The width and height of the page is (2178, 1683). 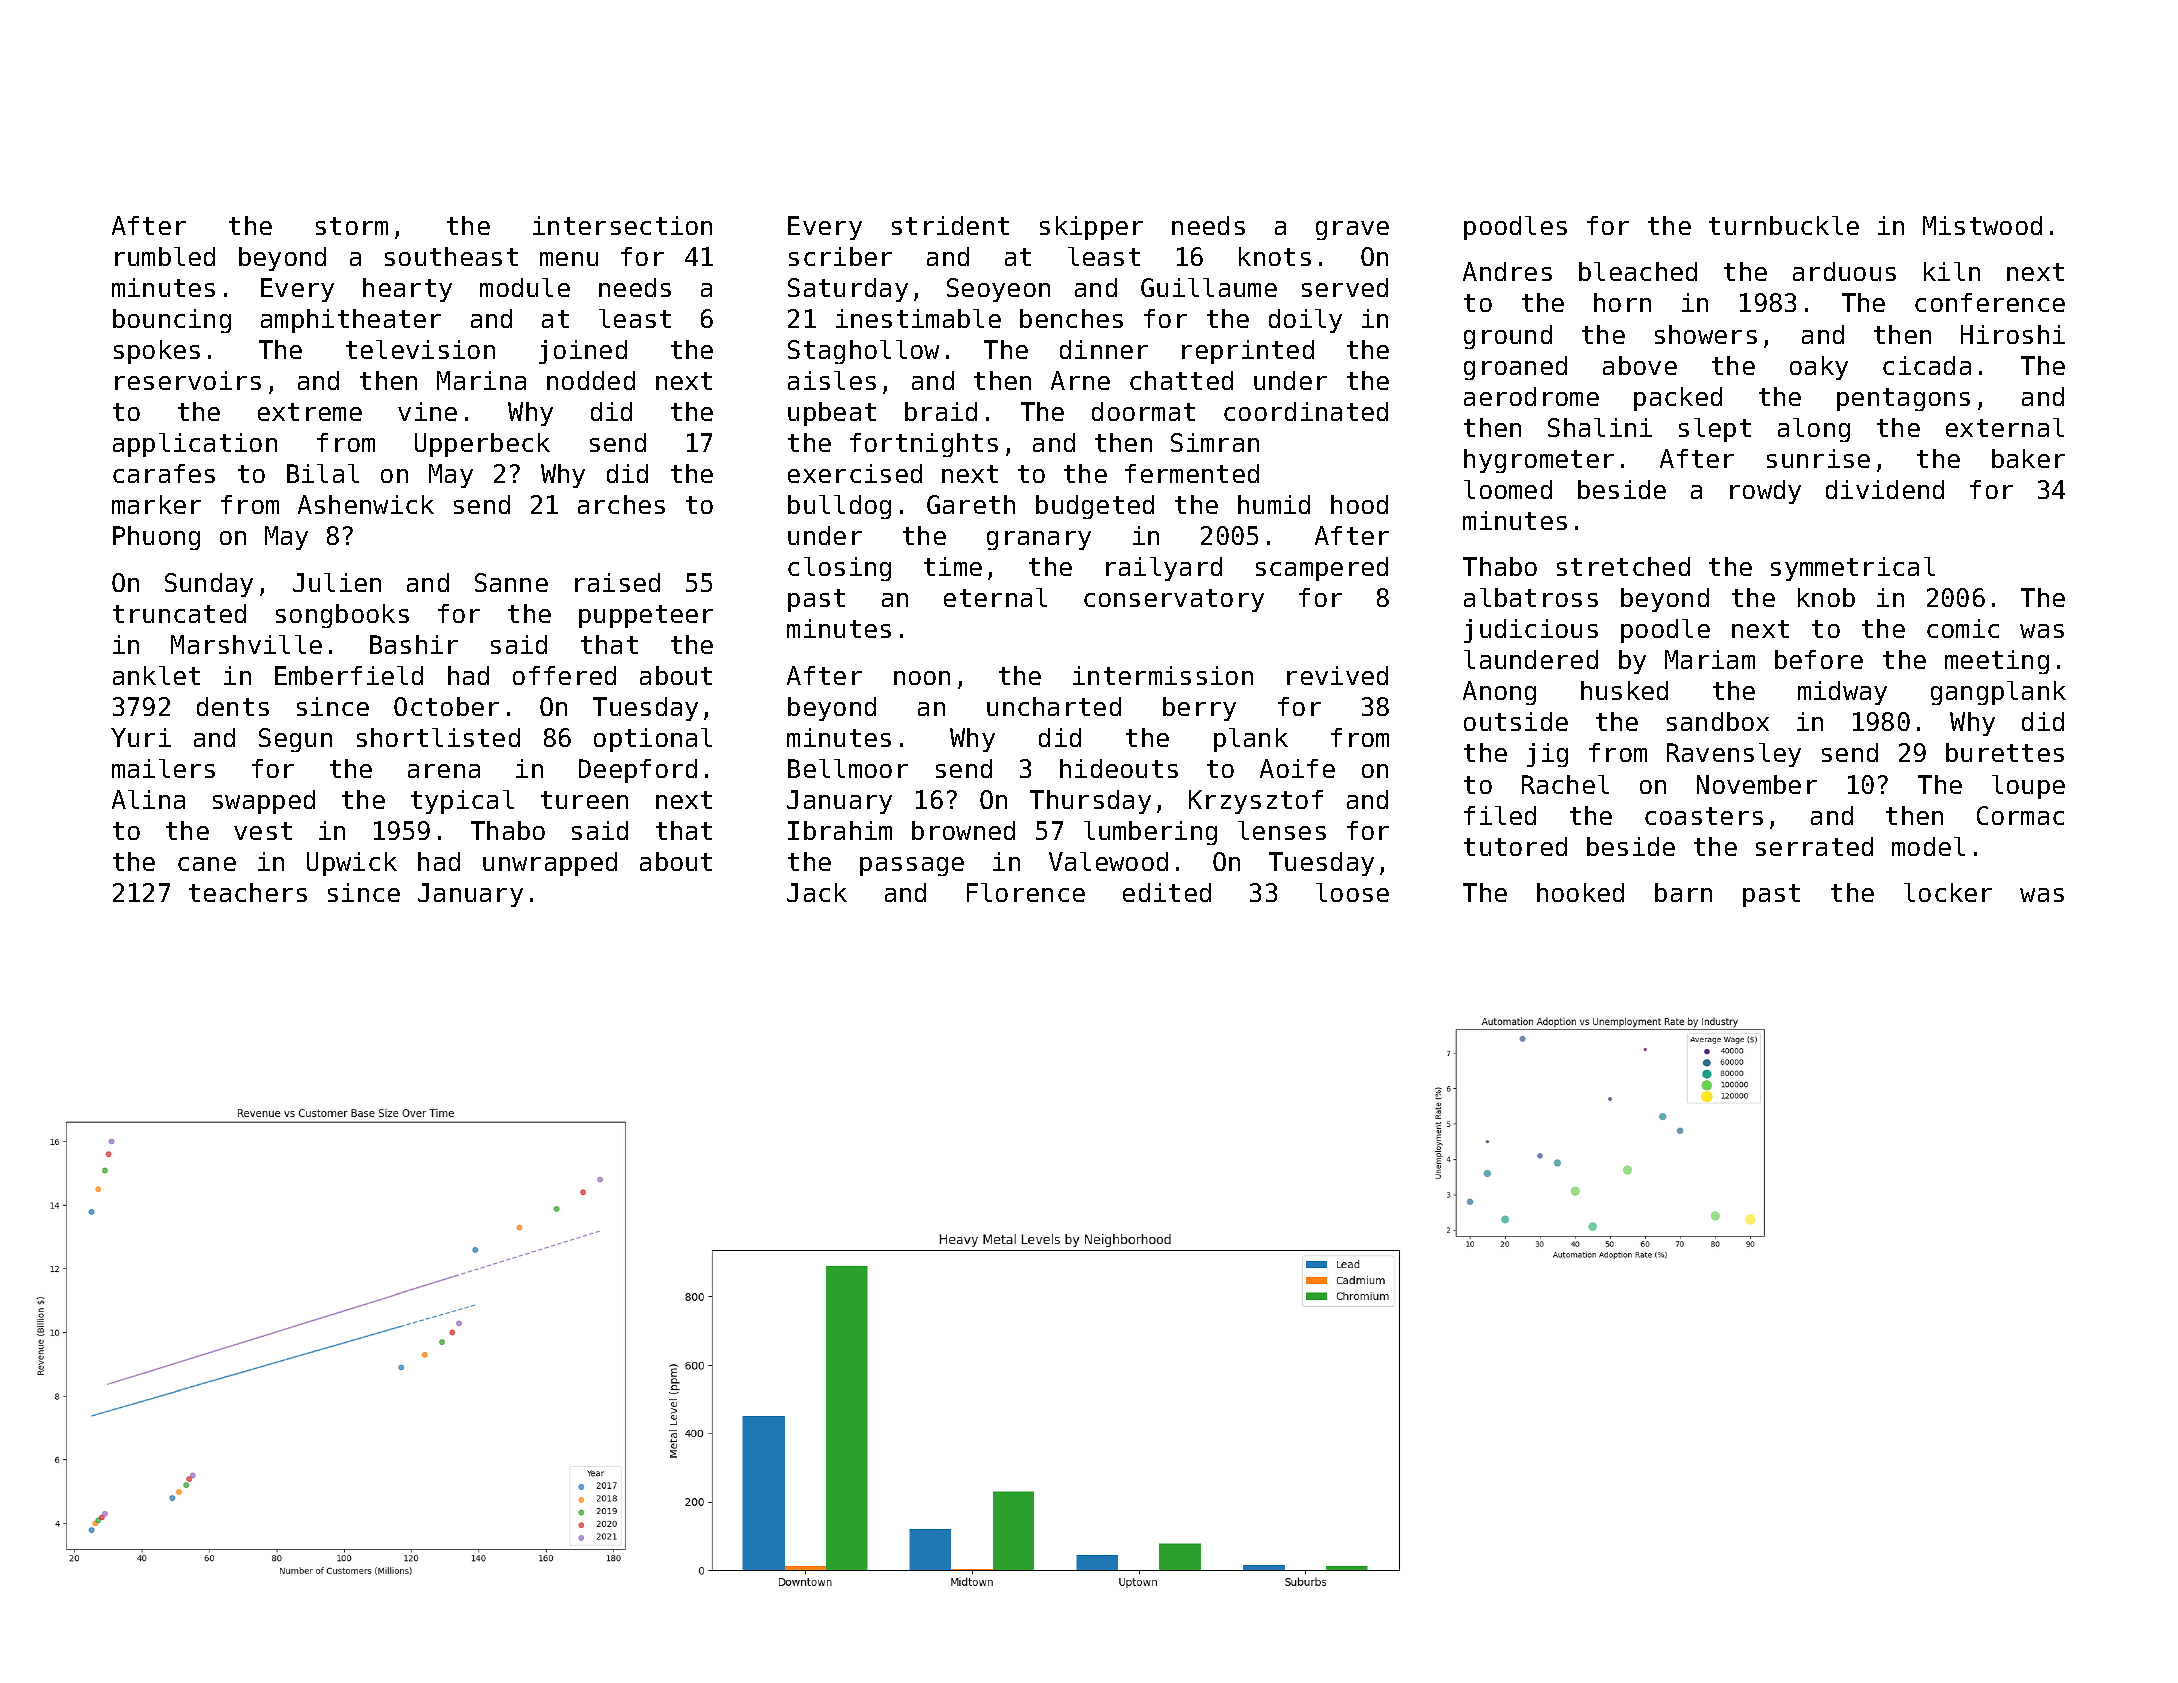 What do you see at coordinates (342, 616) in the page?
I see `songbooks` at bounding box center [342, 616].
